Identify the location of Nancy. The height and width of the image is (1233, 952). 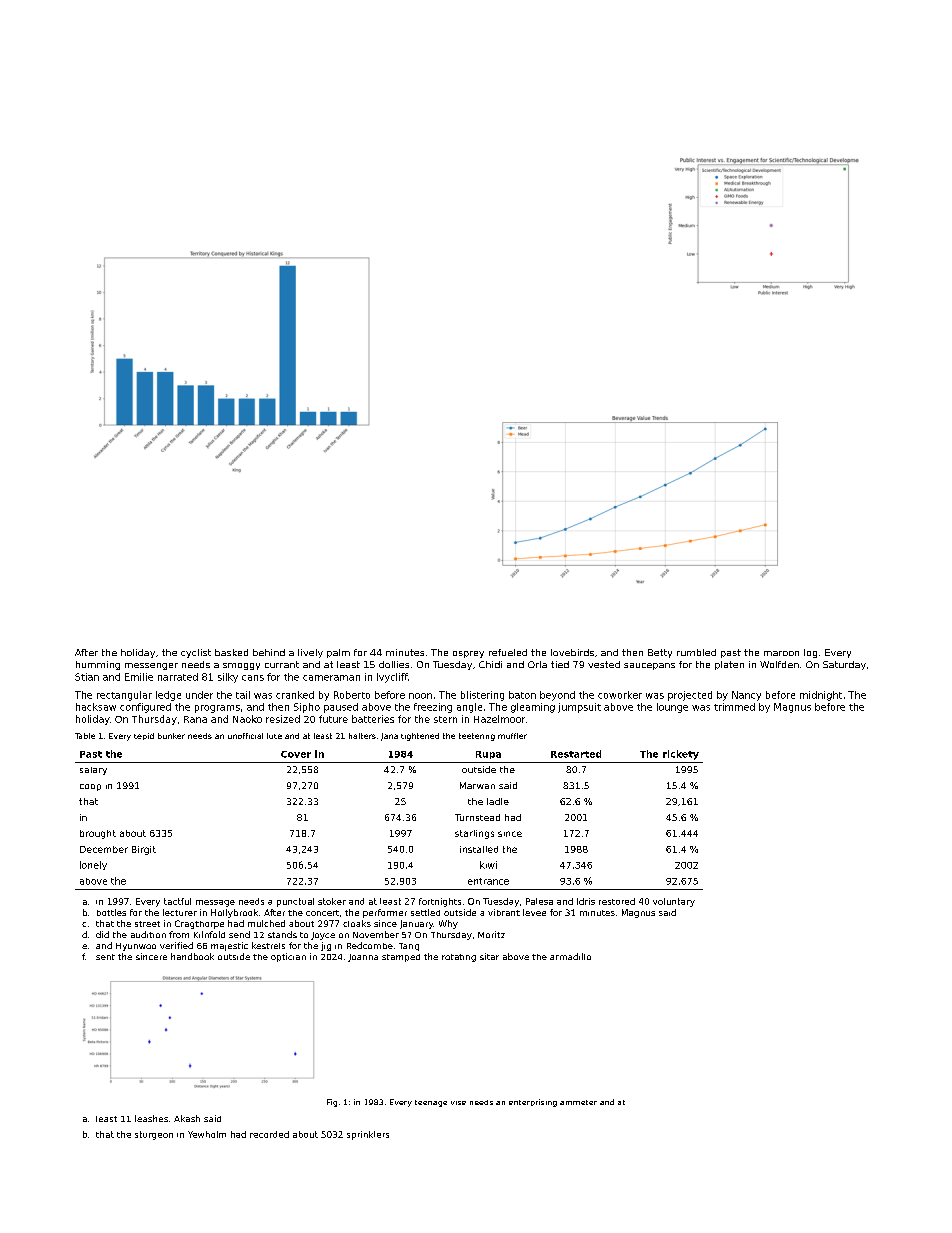
(746, 696).
